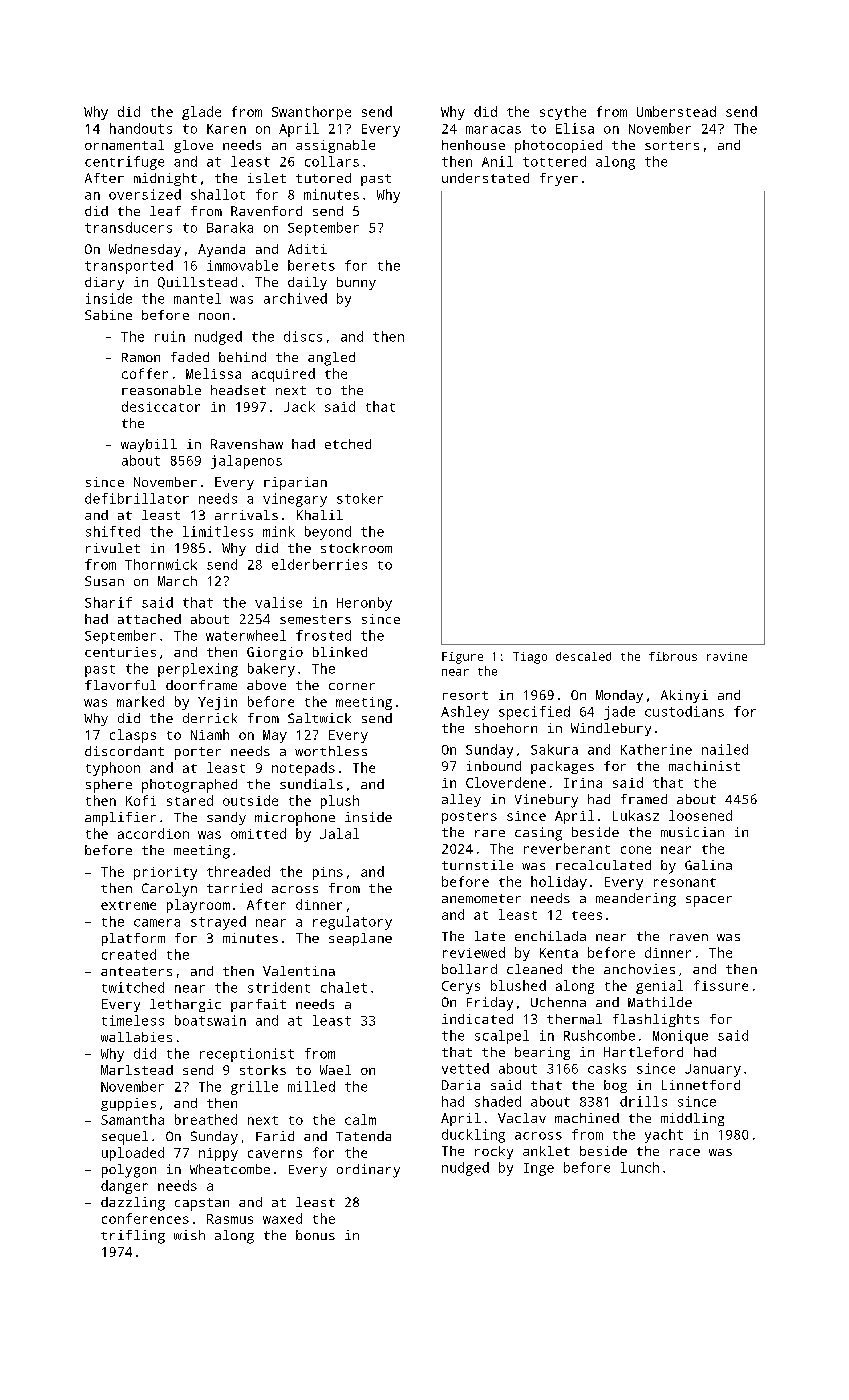 The height and width of the screenshot is (1400, 849). I want to click on Elisa, so click(575, 128).
